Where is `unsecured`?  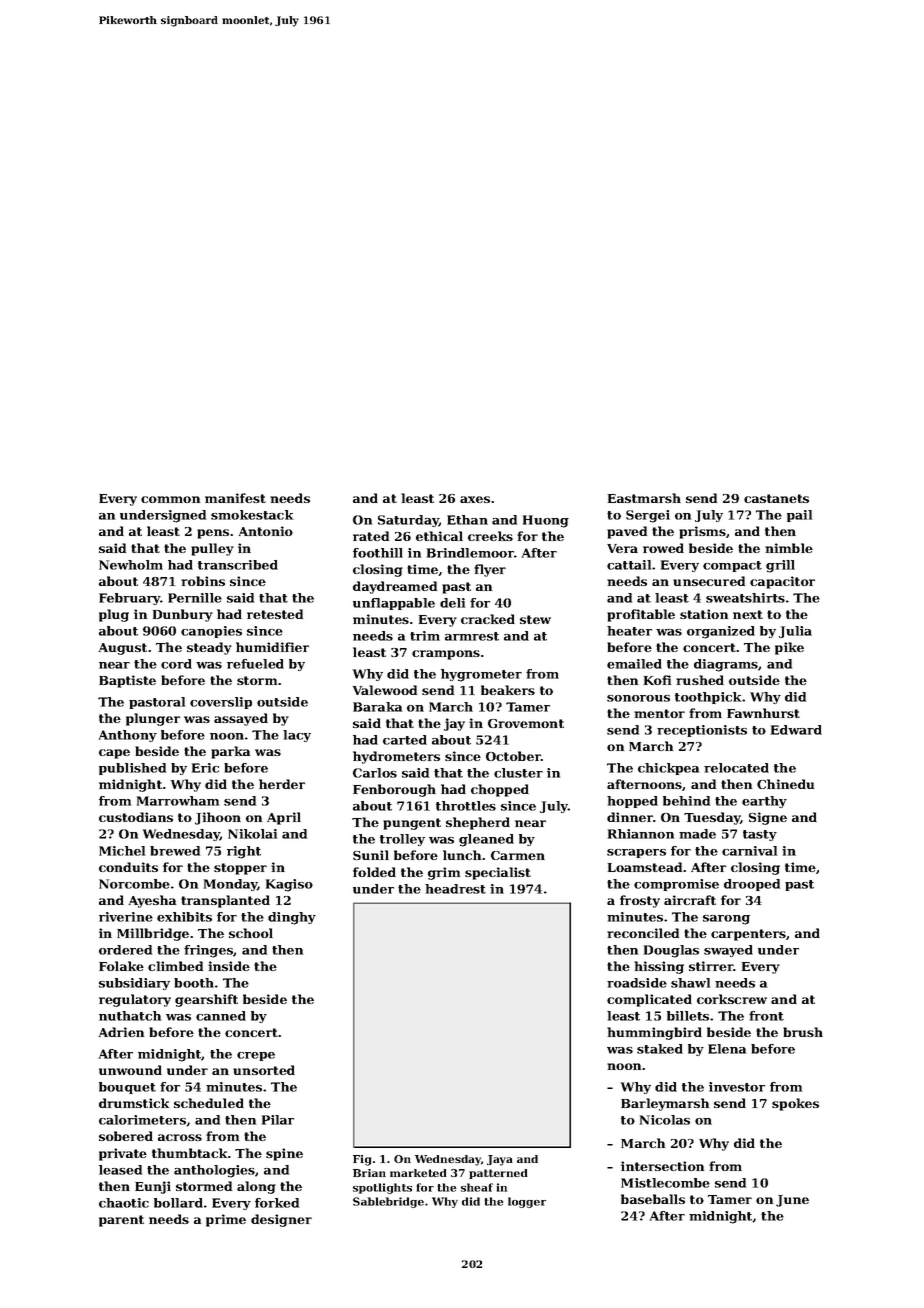 unsecured is located at coordinates (709, 581).
